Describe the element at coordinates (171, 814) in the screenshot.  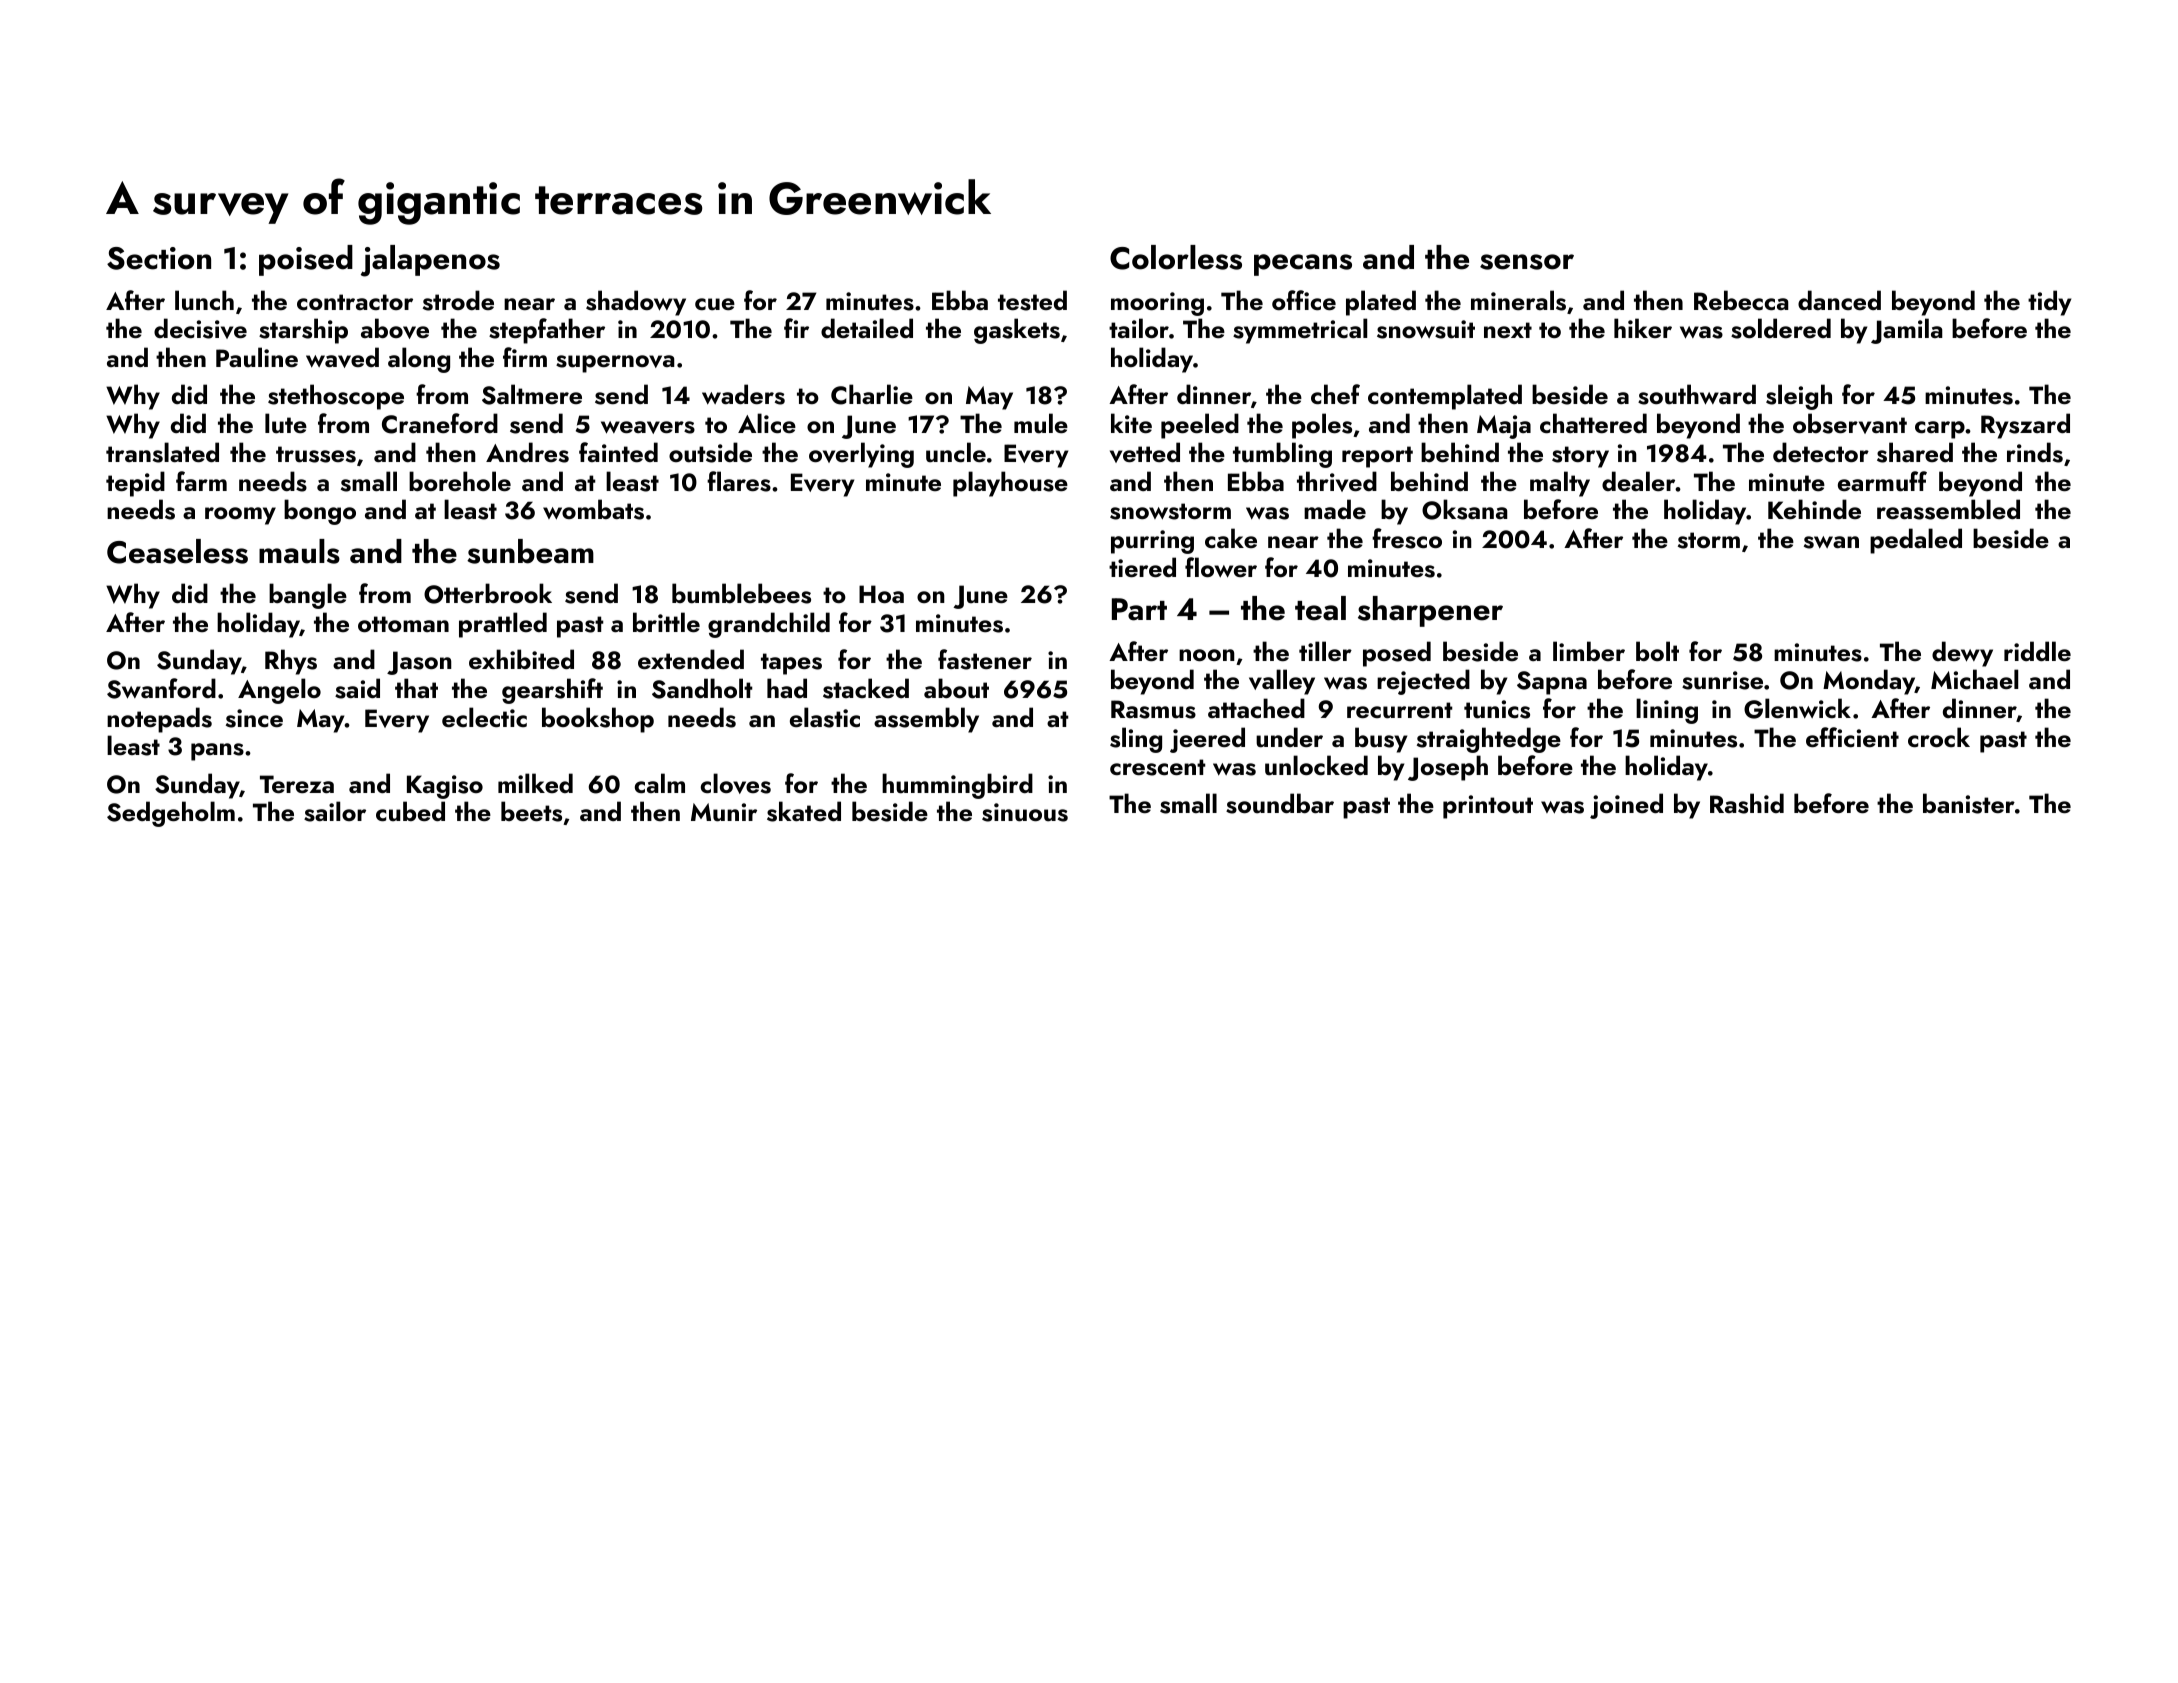
I see `Sedgeholm` at that location.
